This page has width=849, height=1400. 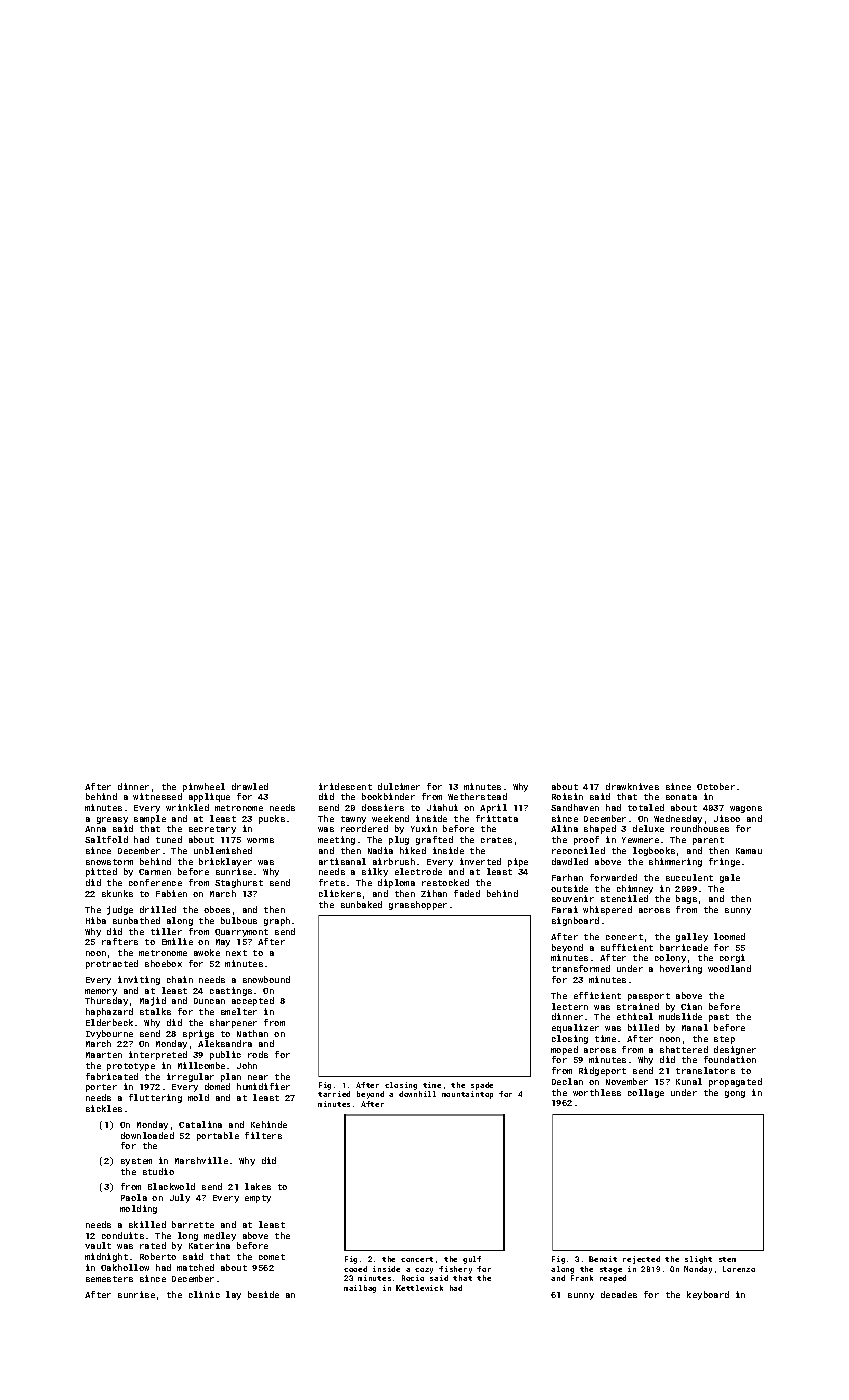 What do you see at coordinates (236, 953) in the page?
I see `next` at bounding box center [236, 953].
